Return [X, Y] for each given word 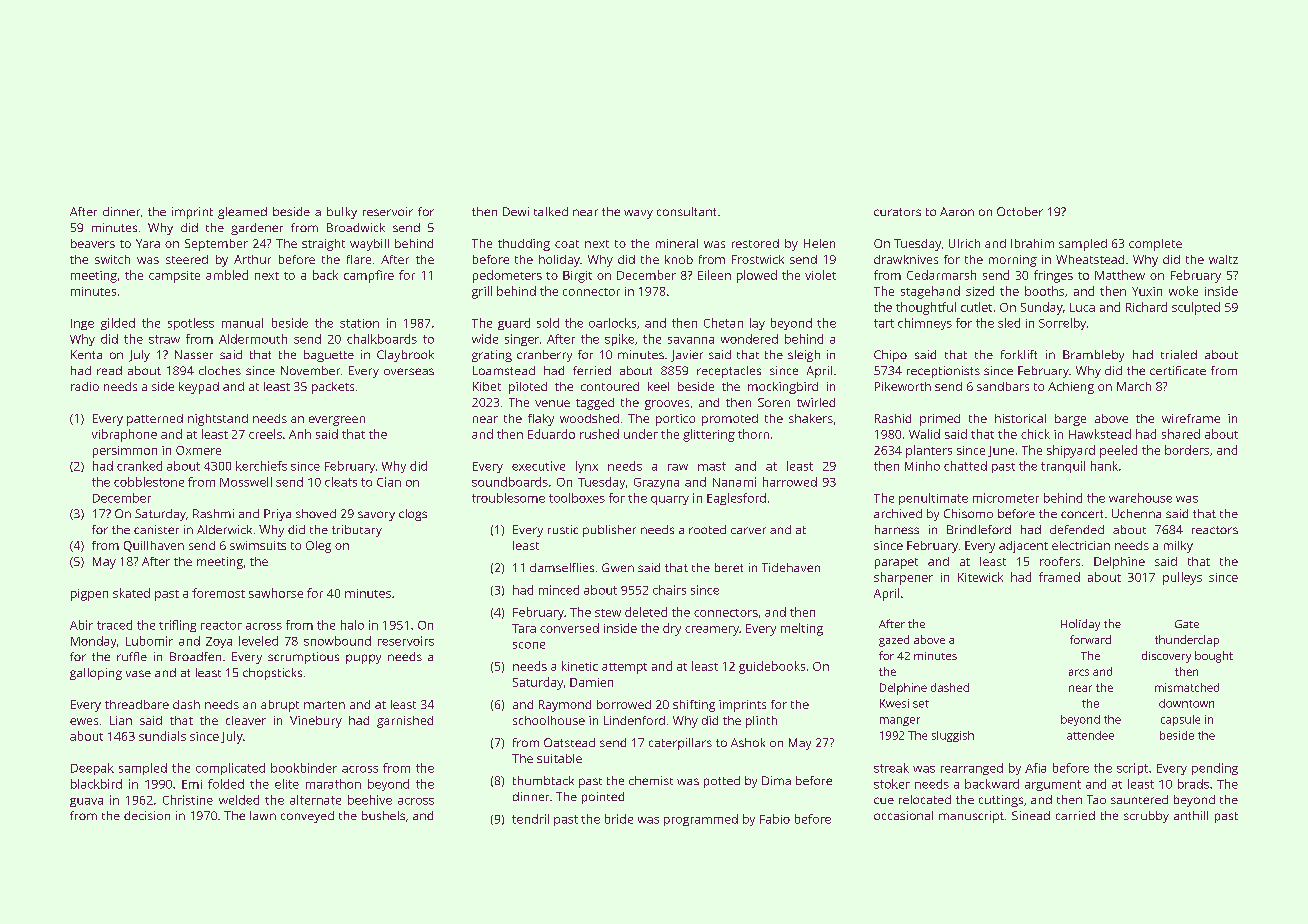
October [1020, 211]
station [359, 323]
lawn [263, 815]
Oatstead [569, 742]
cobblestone [149, 482]
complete [1155, 245]
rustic [563, 529]
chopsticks [272, 674]
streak [891, 768]
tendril [530, 819]
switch [112, 259]
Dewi [516, 211]
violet [820, 275]
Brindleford [979, 529]
